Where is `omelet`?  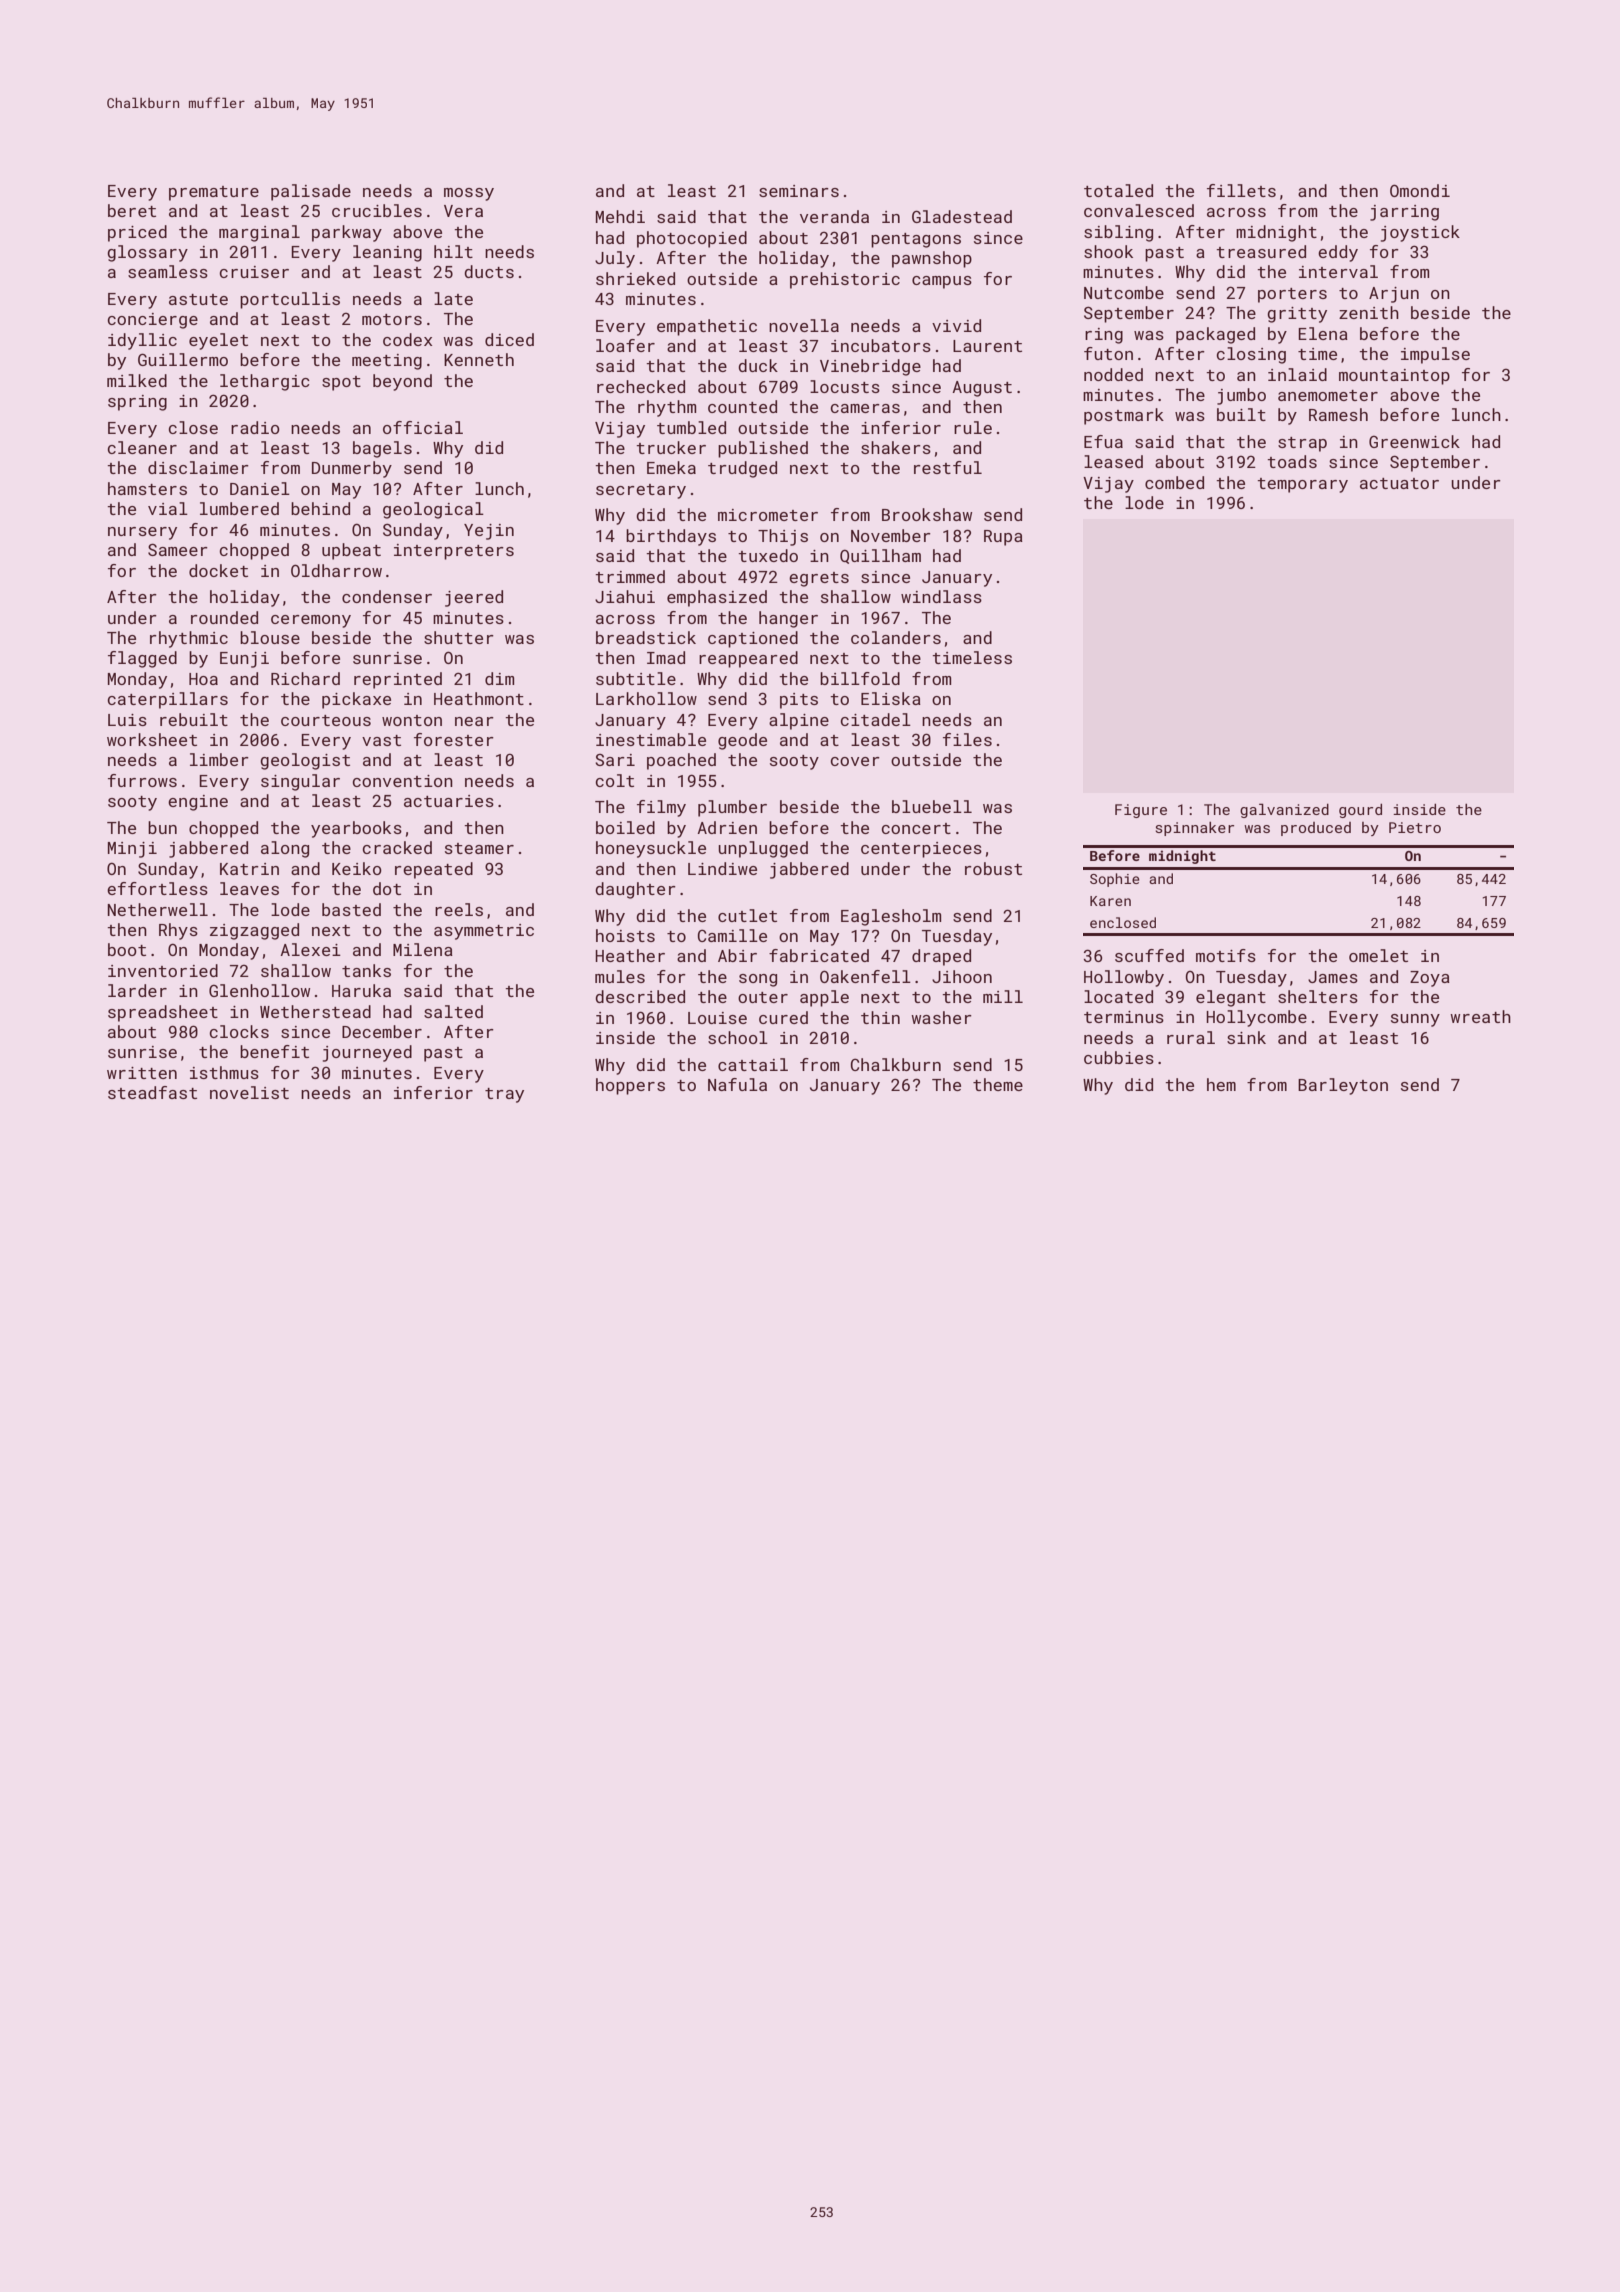
omelet is located at coordinates (1378, 955).
